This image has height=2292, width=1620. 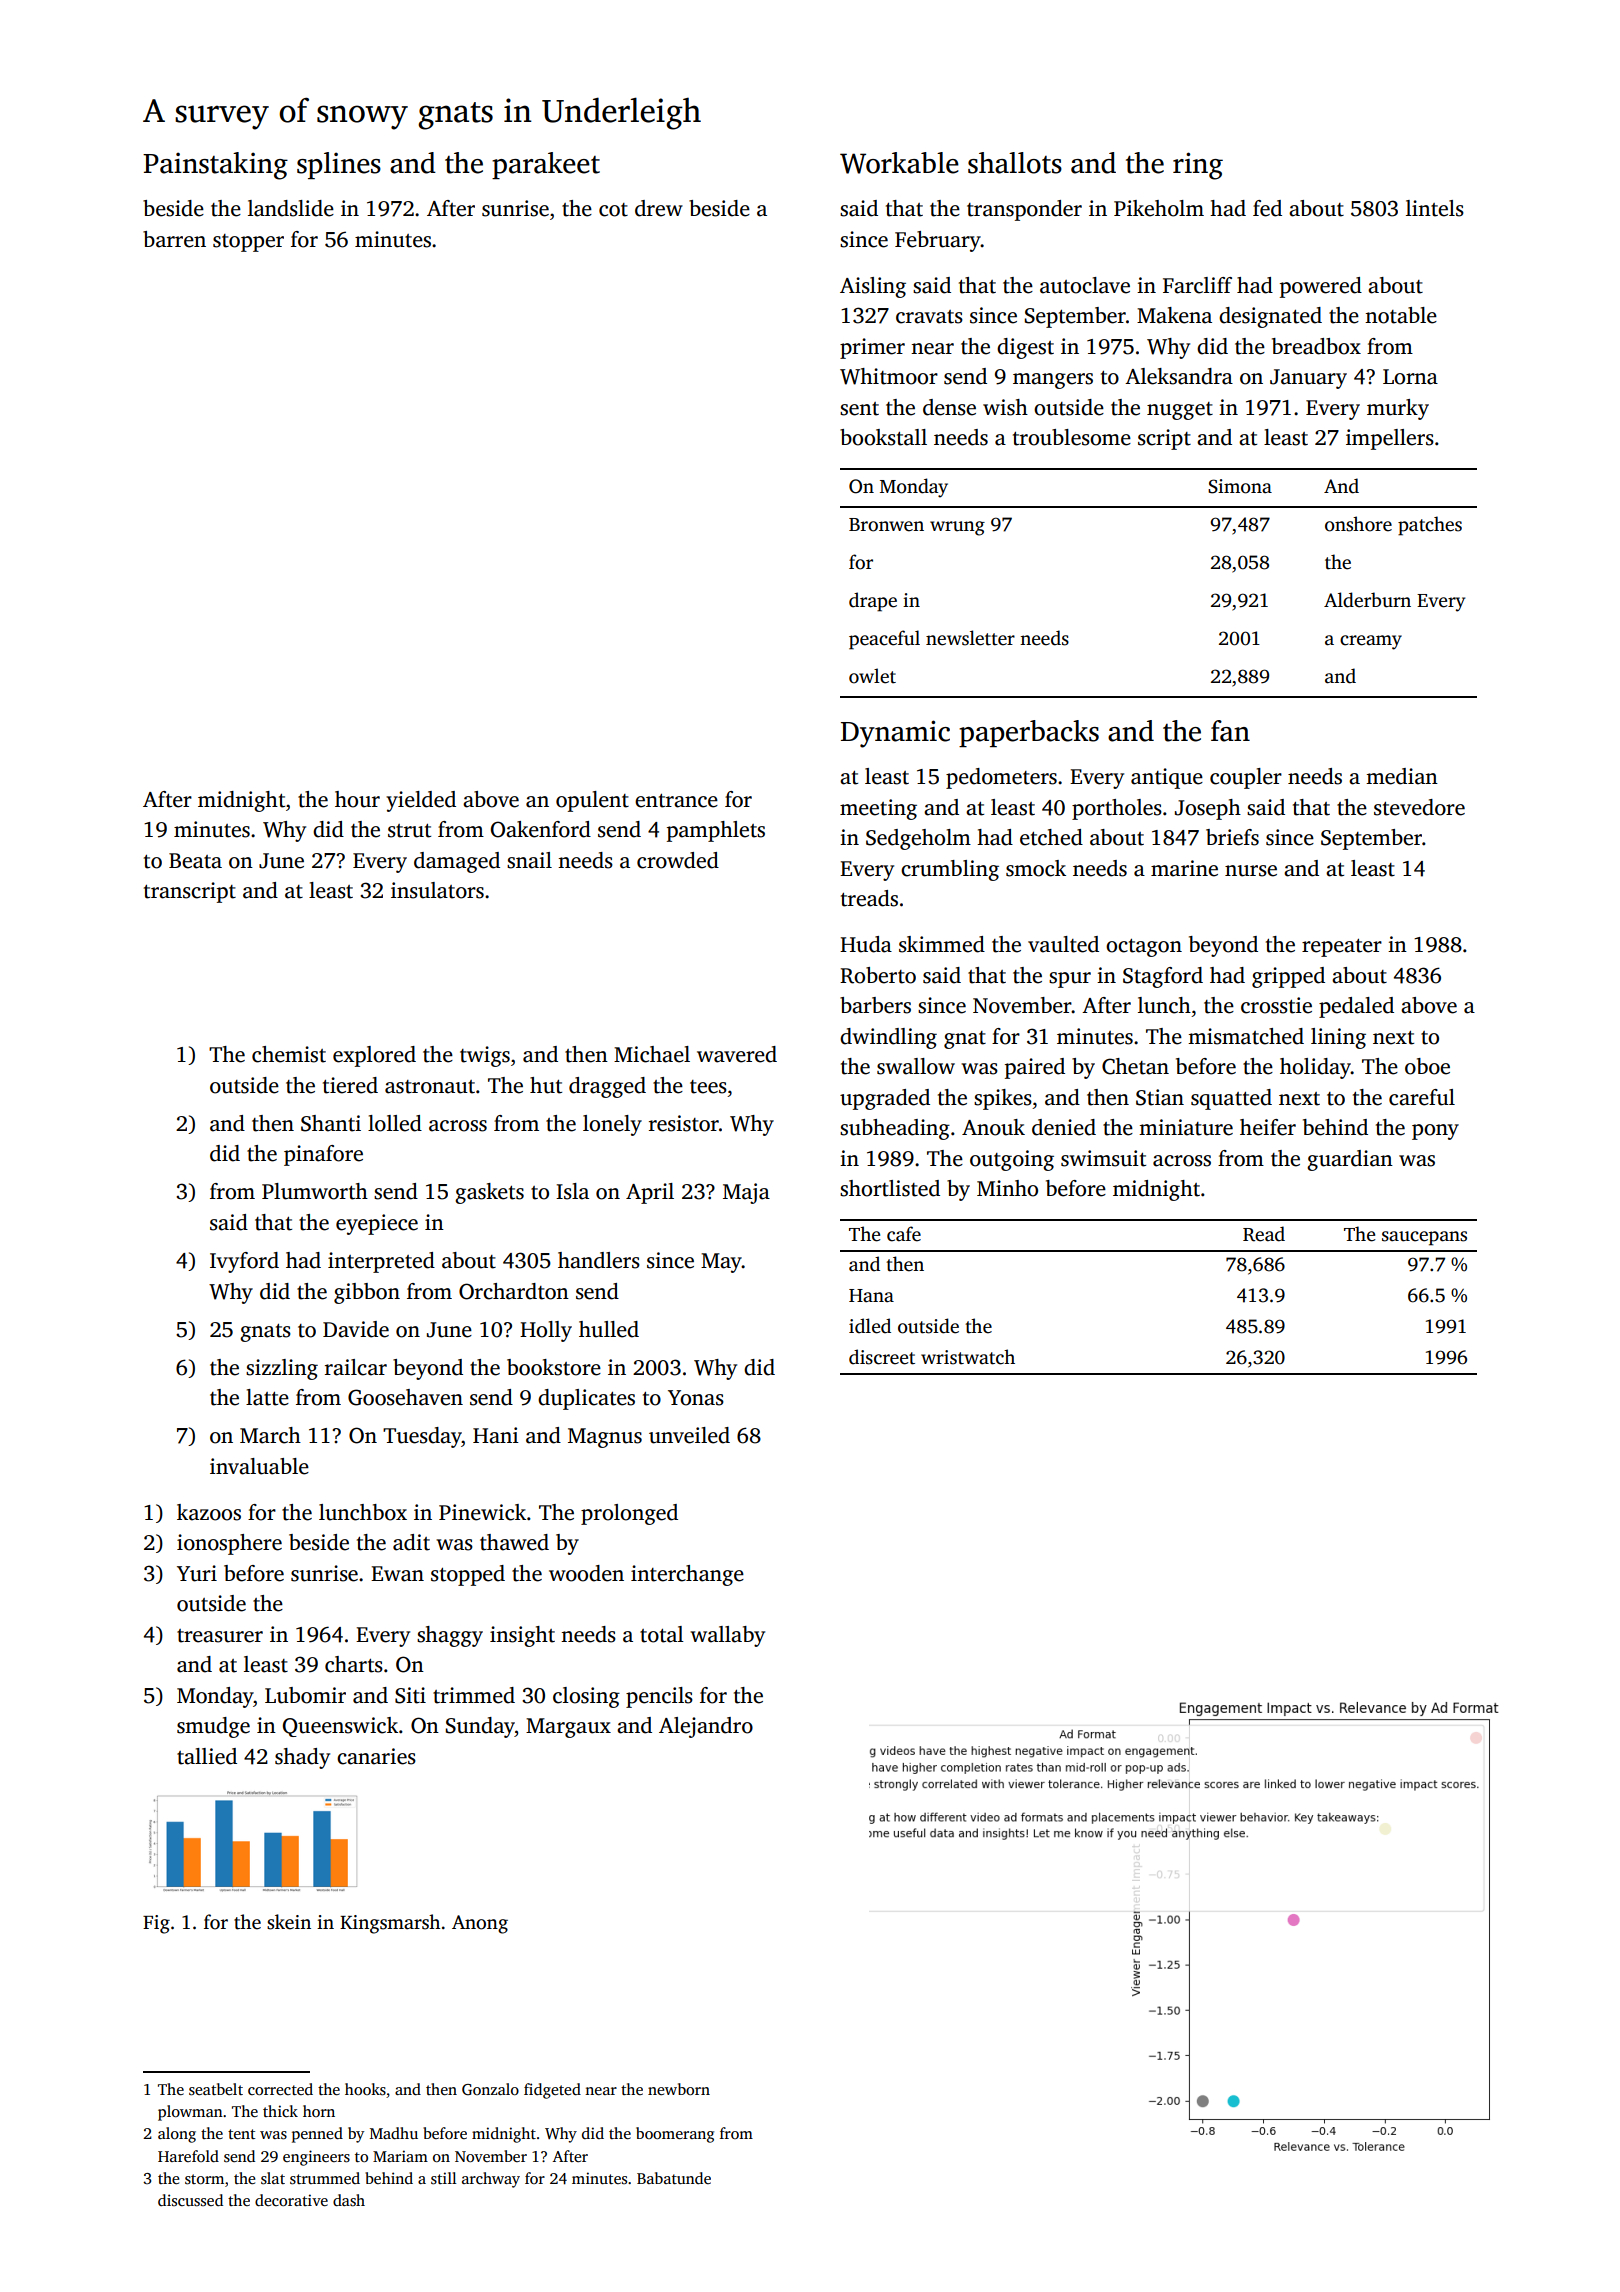 What do you see at coordinates (675, 2135) in the image?
I see `boomerang` at bounding box center [675, 2135].
